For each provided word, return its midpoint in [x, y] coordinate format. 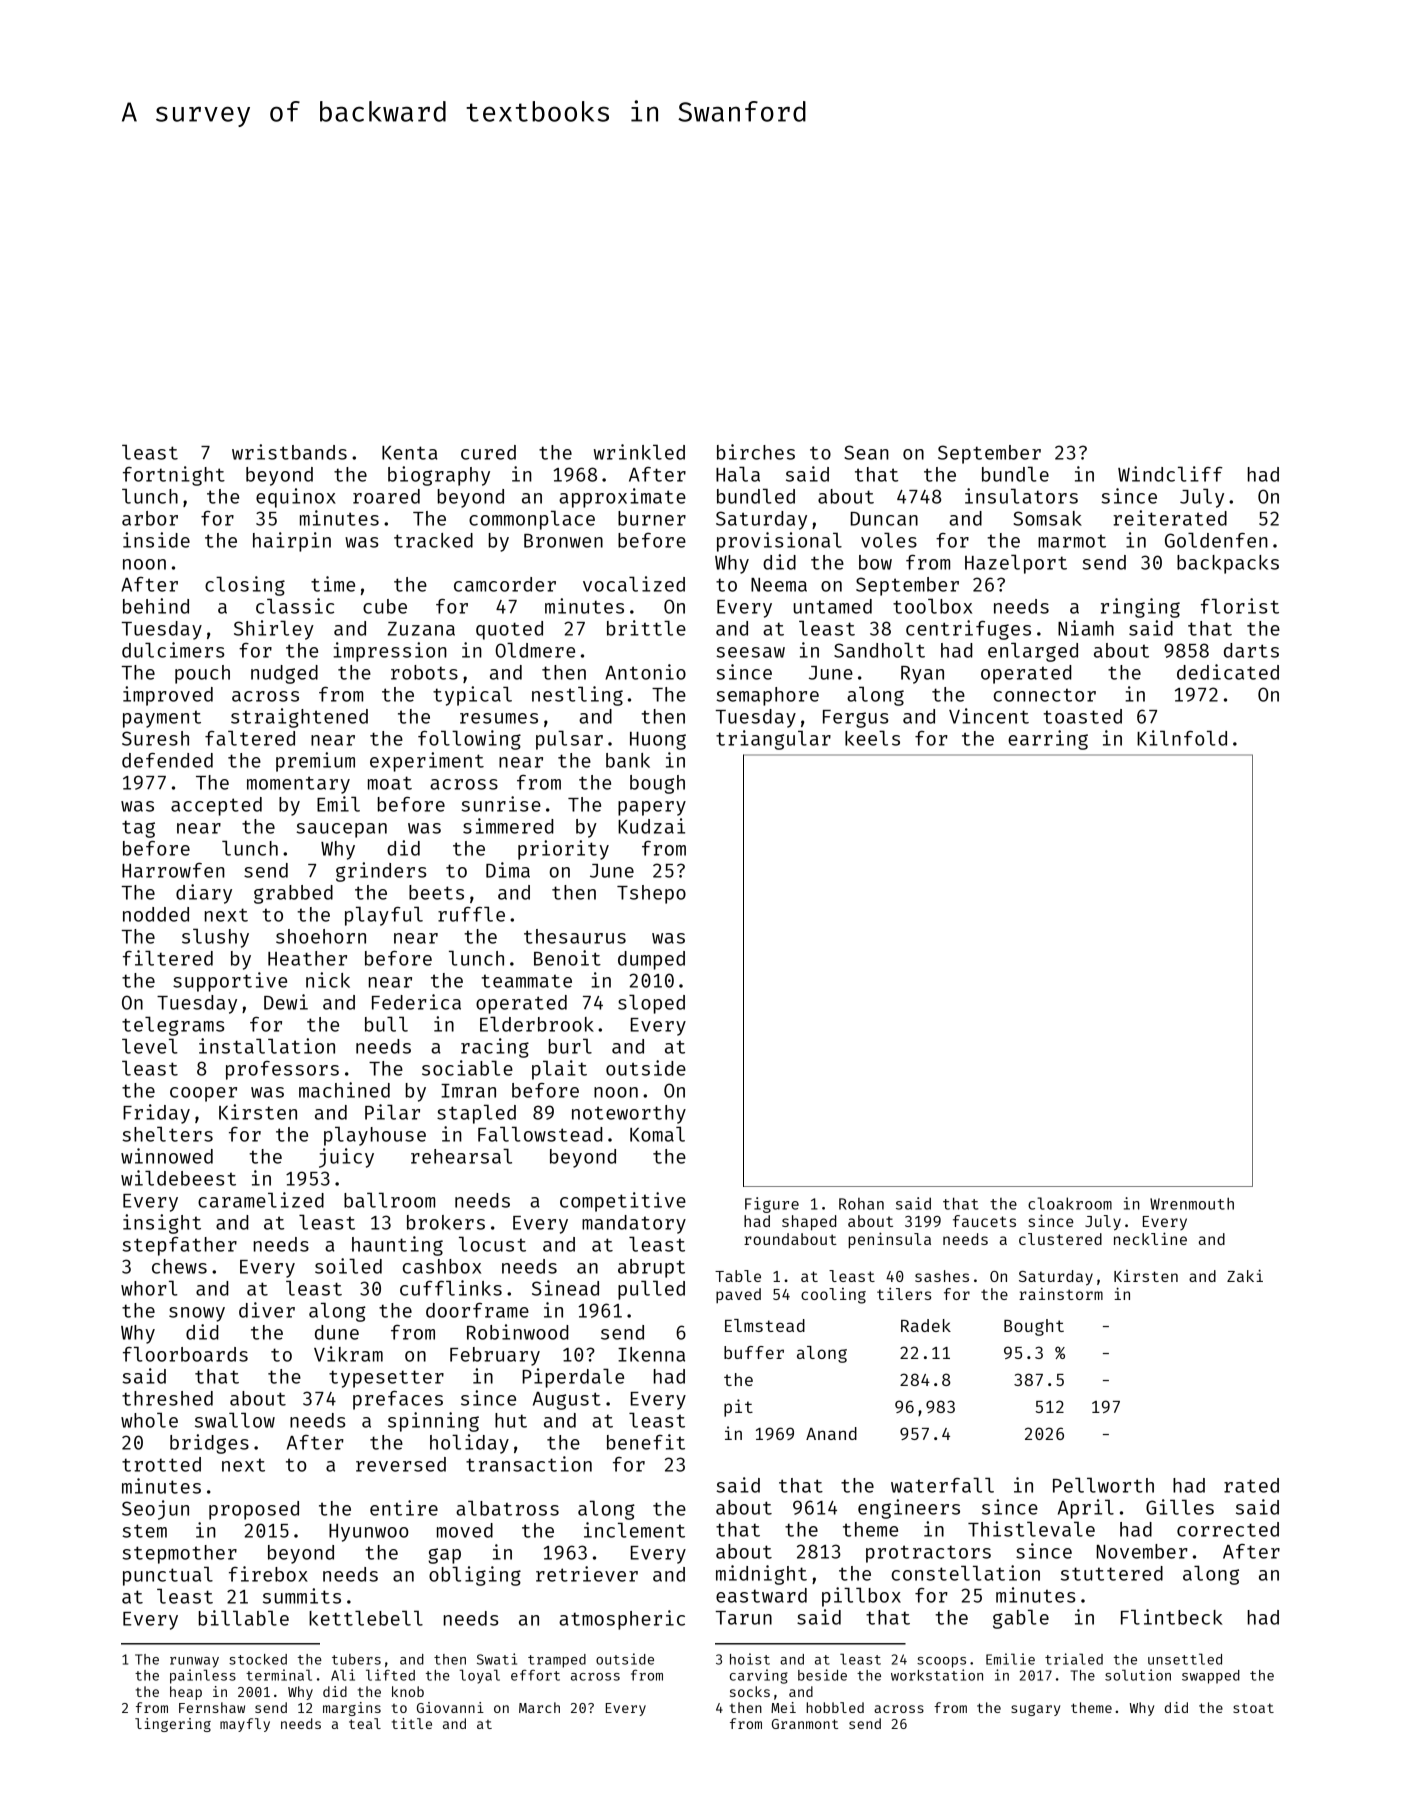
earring [1048, 740]
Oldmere [535, 650]
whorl [149, 1288]
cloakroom [1070, 1203]
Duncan [884, 519]
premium [315, 762]
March [539, 1707]
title [412, 1723]
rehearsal [461, 1156]
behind [156, 606]
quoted [509, 630]
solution [1138, 1675]
